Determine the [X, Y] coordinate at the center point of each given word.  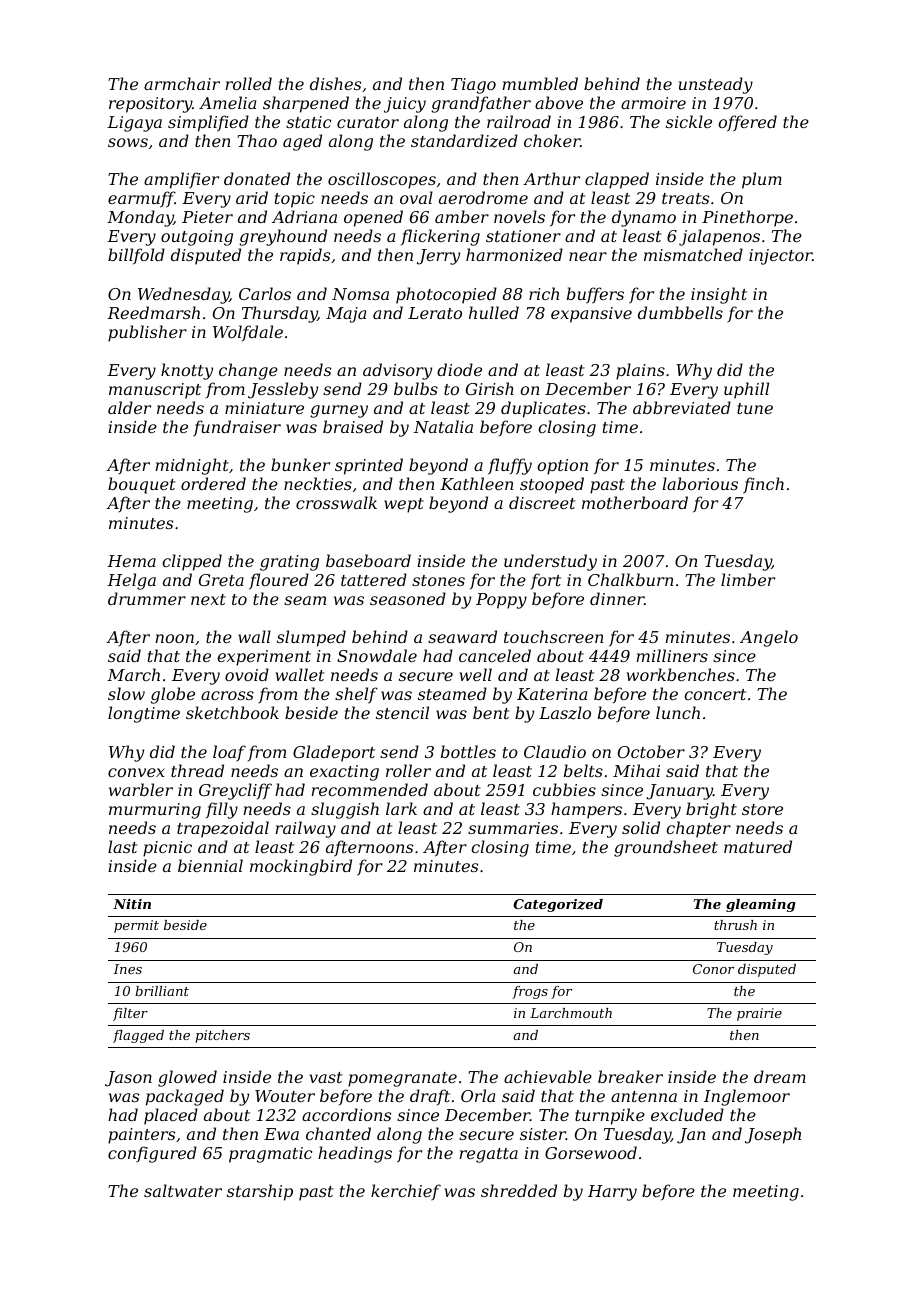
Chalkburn [630, 579]
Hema [131, 561]
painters [141, 1136]
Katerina [552, 694]
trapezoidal [223, 829]
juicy [405, 105]
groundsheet [666, 848]
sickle [689, 121]
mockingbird [301, 867]
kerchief [406, 1192]
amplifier [181, 180]
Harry [612, 1193]
